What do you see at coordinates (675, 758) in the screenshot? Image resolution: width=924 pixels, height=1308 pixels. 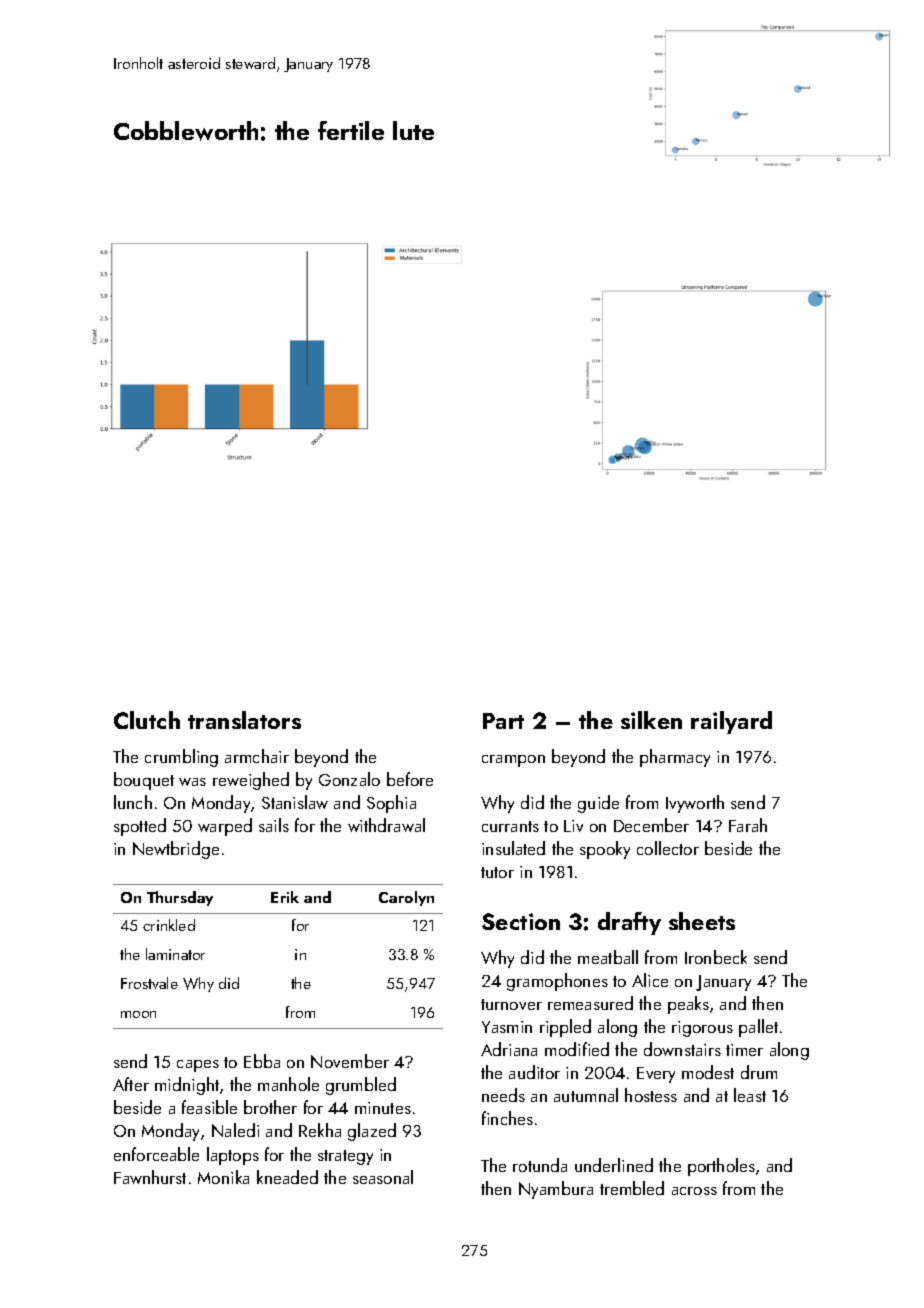 I see `pharmacy` at bounding box center [675, 758].
